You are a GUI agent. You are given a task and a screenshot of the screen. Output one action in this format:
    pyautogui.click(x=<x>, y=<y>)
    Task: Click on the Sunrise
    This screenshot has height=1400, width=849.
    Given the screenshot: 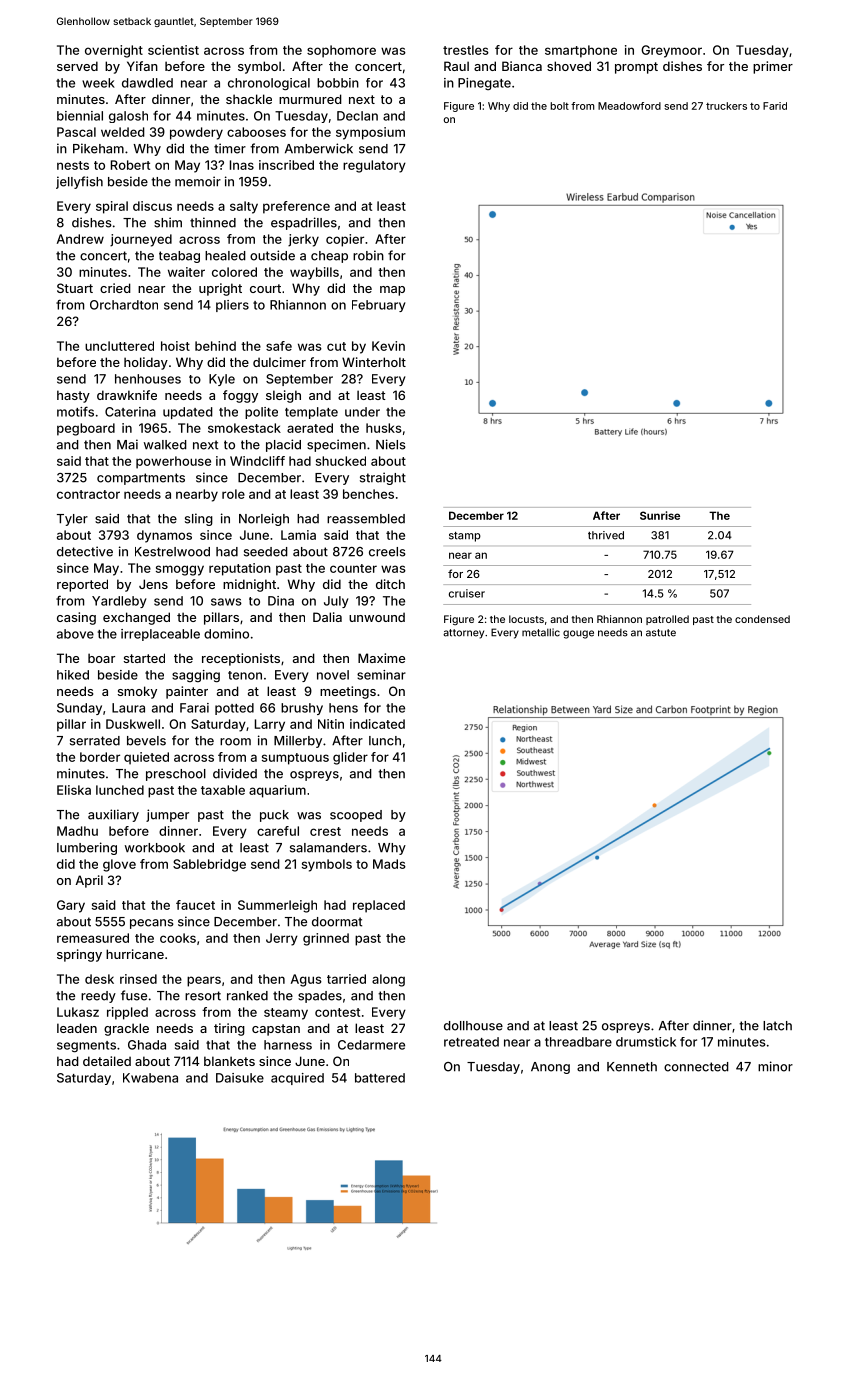 What is the action you would take?
    pyautogui.click(x=660, y=515)
